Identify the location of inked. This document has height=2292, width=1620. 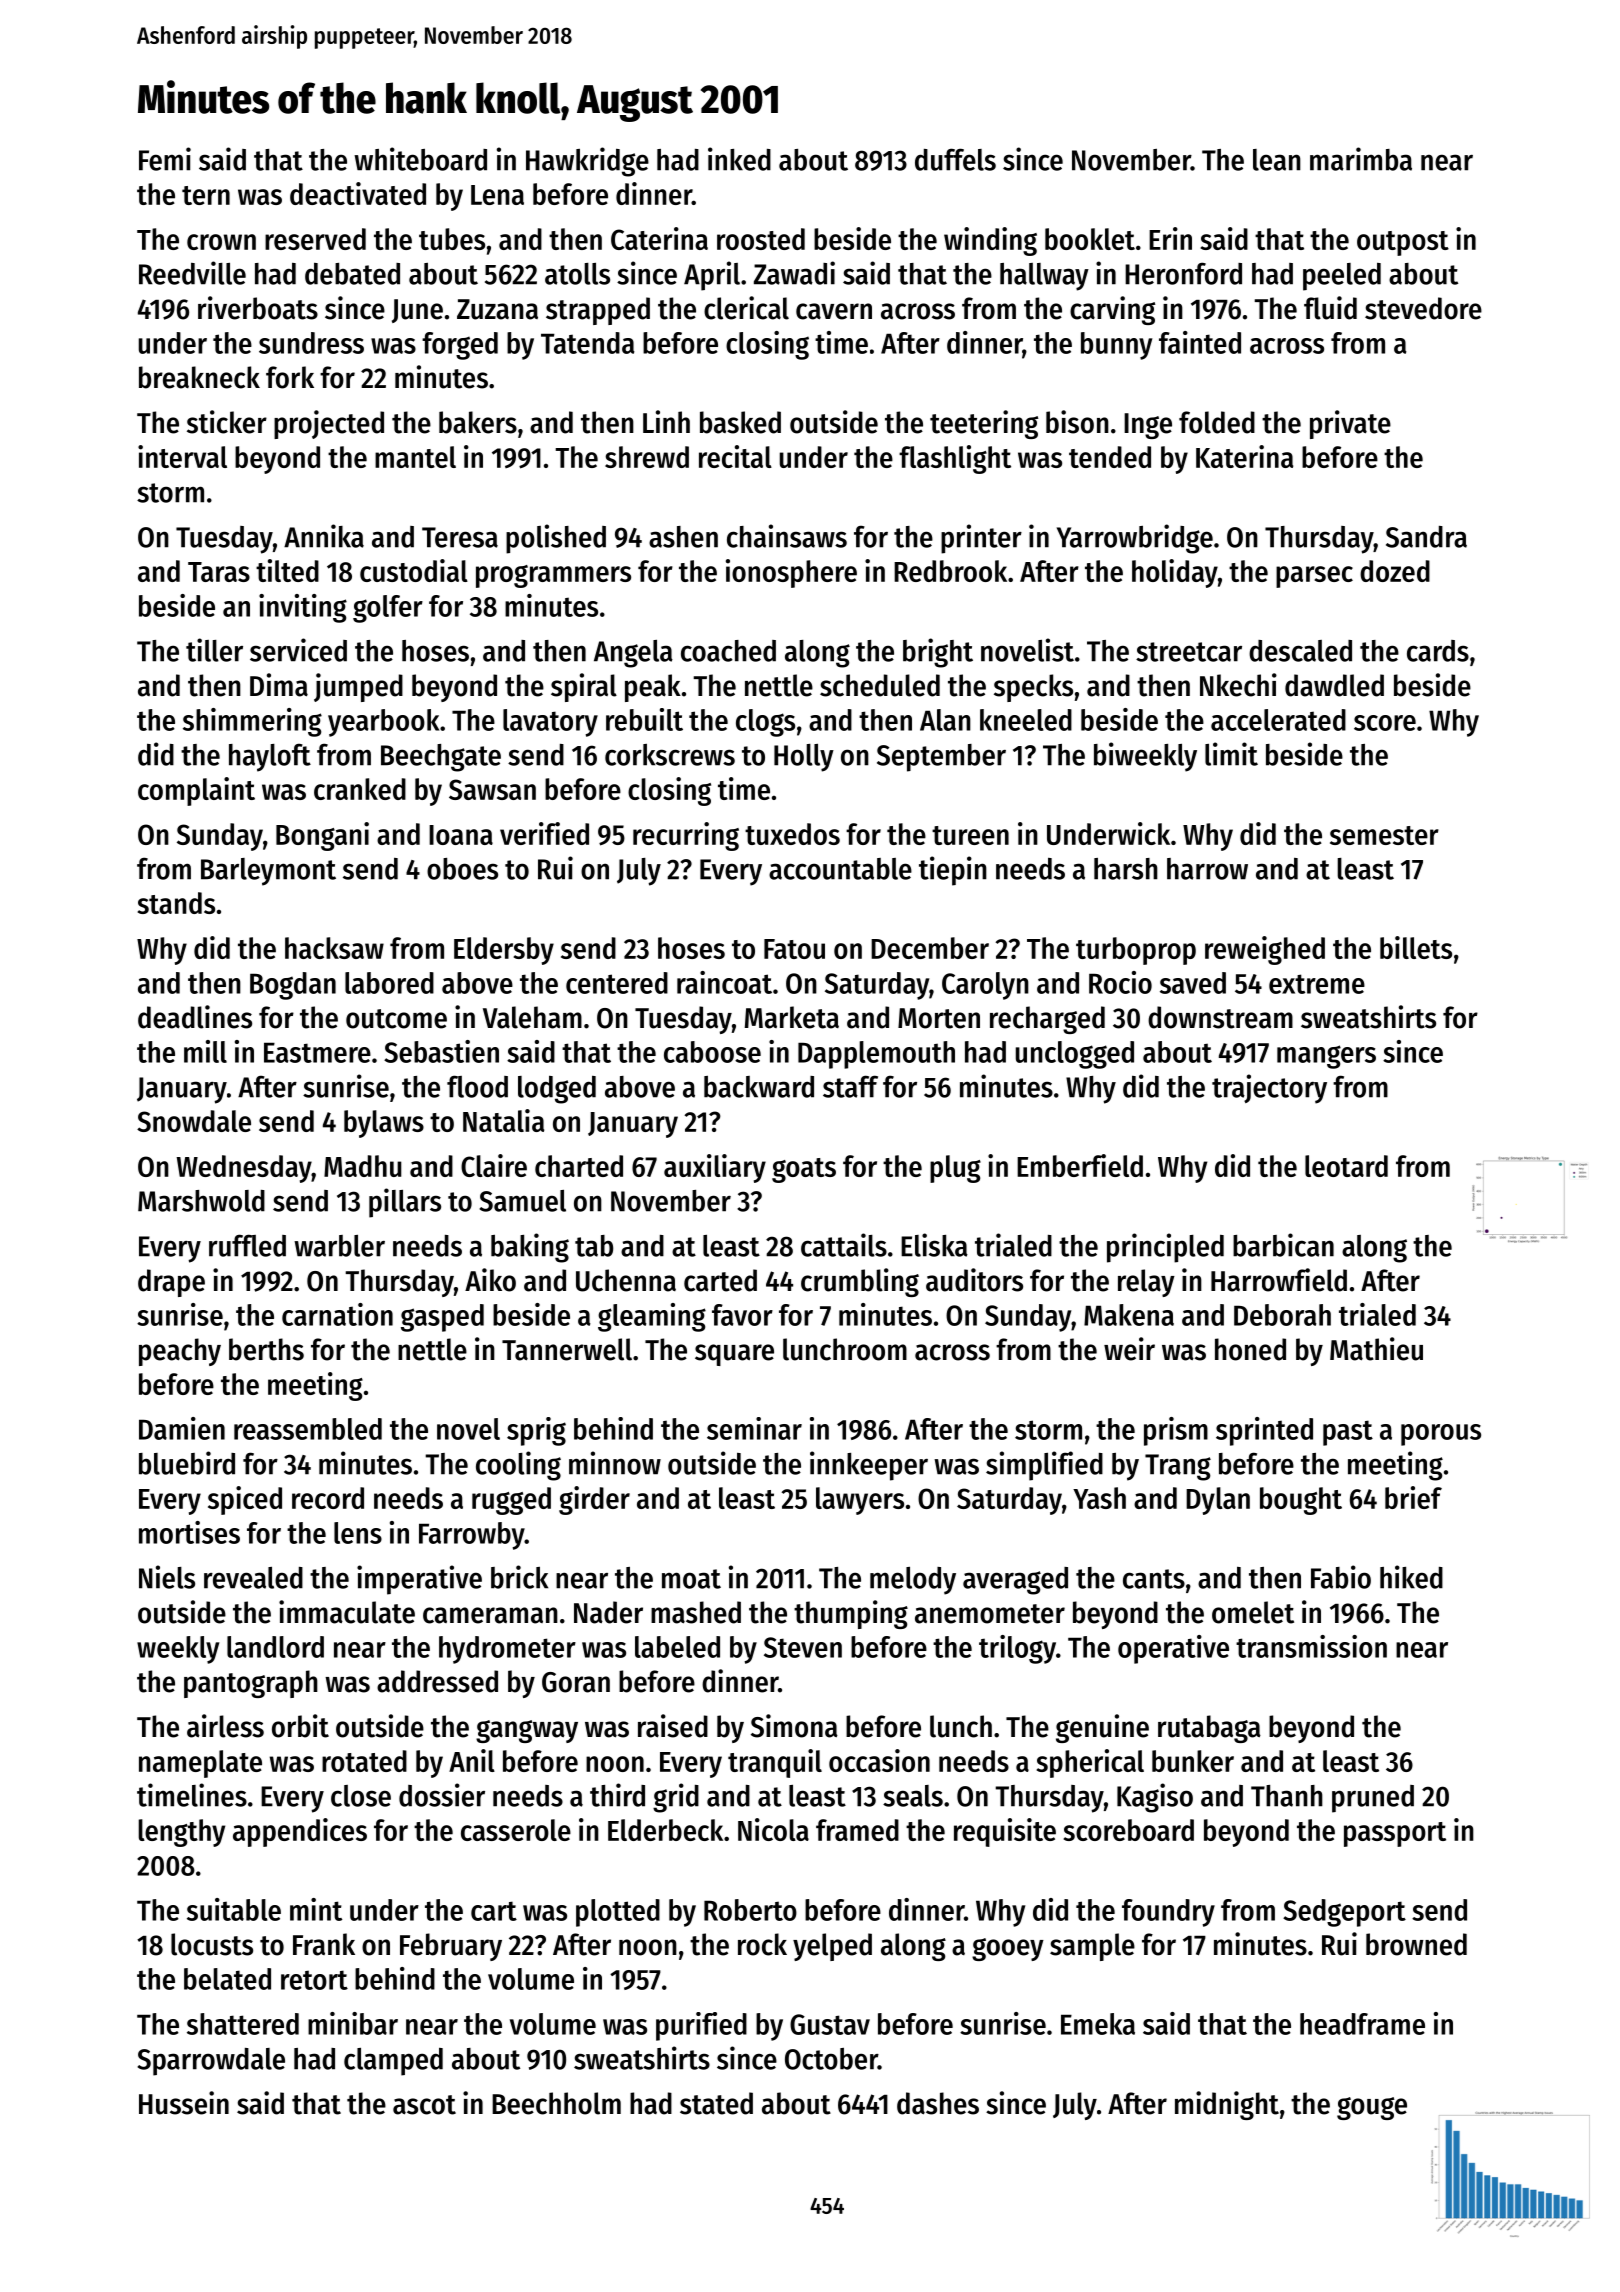
(739, 159).
